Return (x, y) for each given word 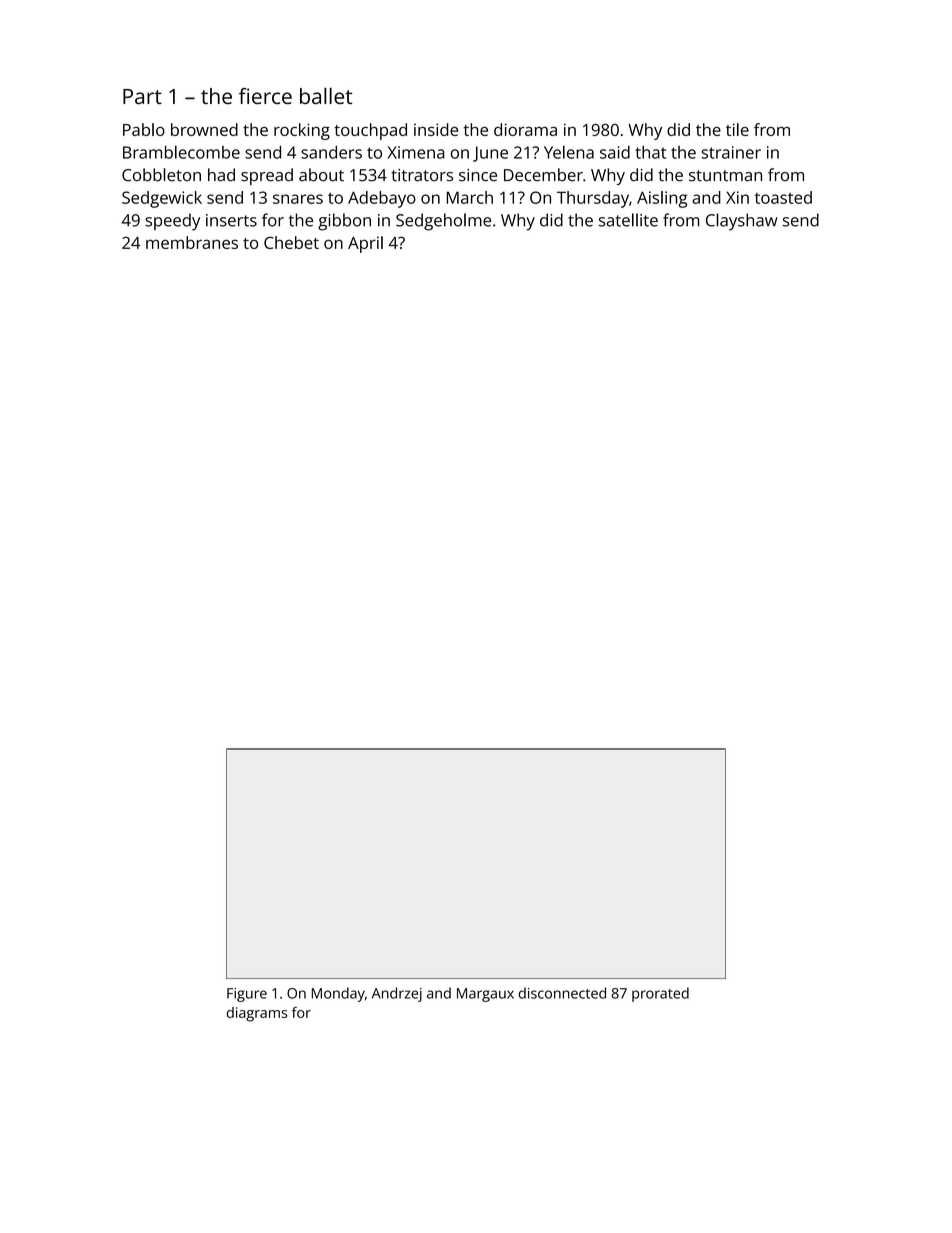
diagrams (257, 1014)
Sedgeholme (443, 222)
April (365, 244)
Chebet (291, 242)
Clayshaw (742, 222)
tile (737, 129)
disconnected (562, 993)
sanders (331, 152)
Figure (247, 995)
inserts (231, 220)
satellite (628, 220)
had (221, 175)
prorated (660, 994)
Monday (338, 994)
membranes (192, 242)
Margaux (485, 995)
